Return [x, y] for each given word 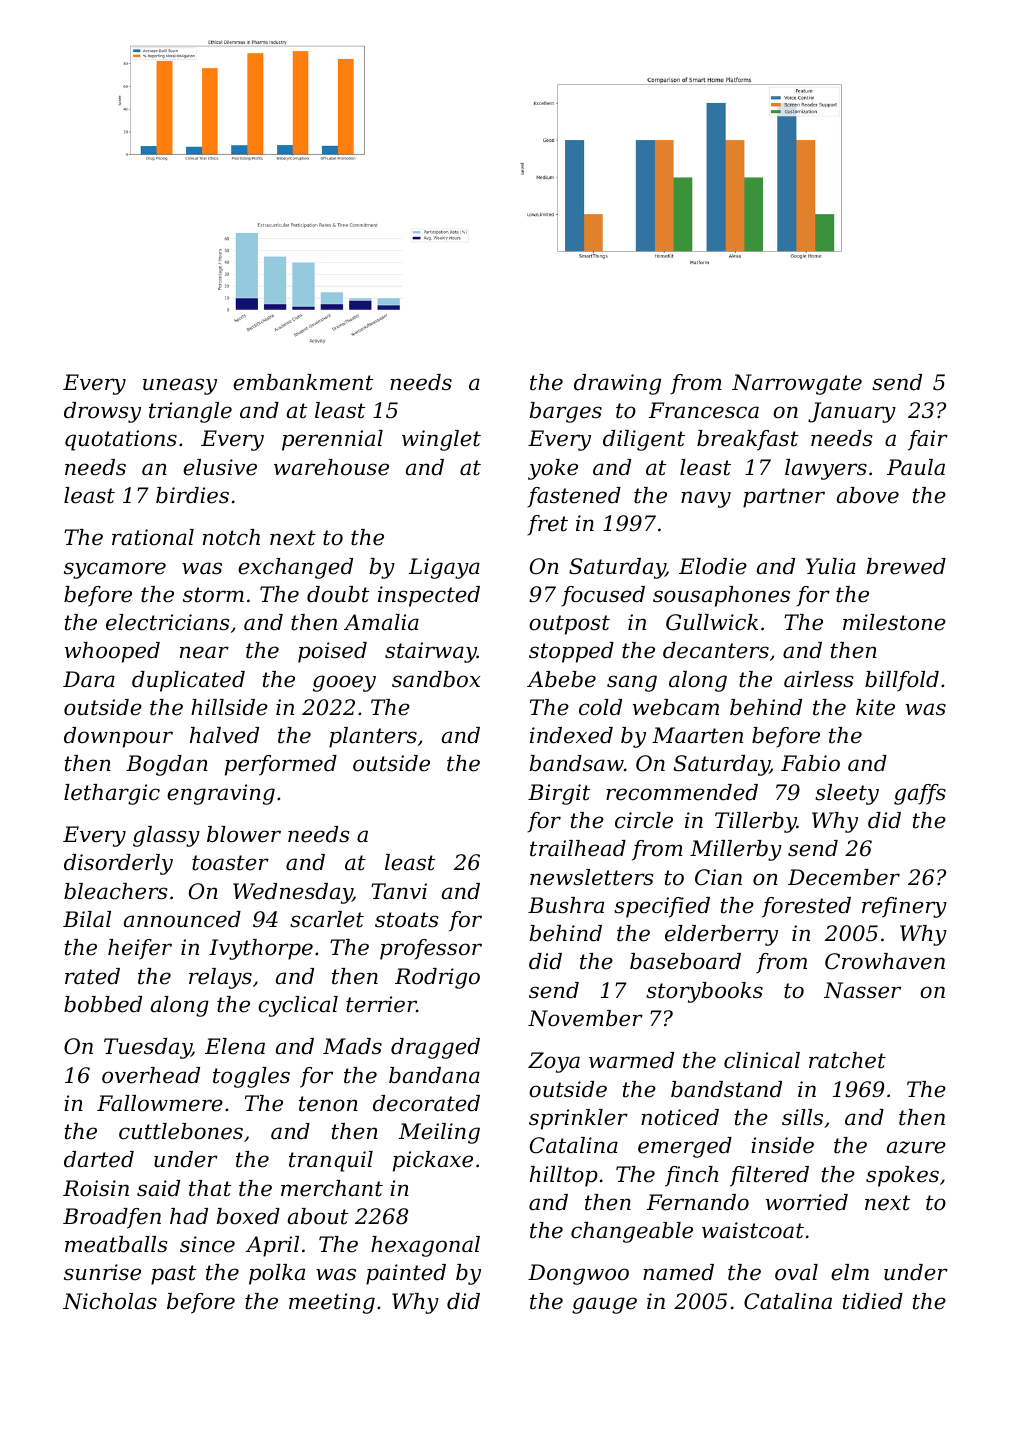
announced [182, 919]
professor [431, 949]
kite [875, 707]
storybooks [704, 992]
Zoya [554, 1062]
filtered [769, 1176]
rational [153, 537]
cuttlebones [181, 1131]
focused [603, 596]
